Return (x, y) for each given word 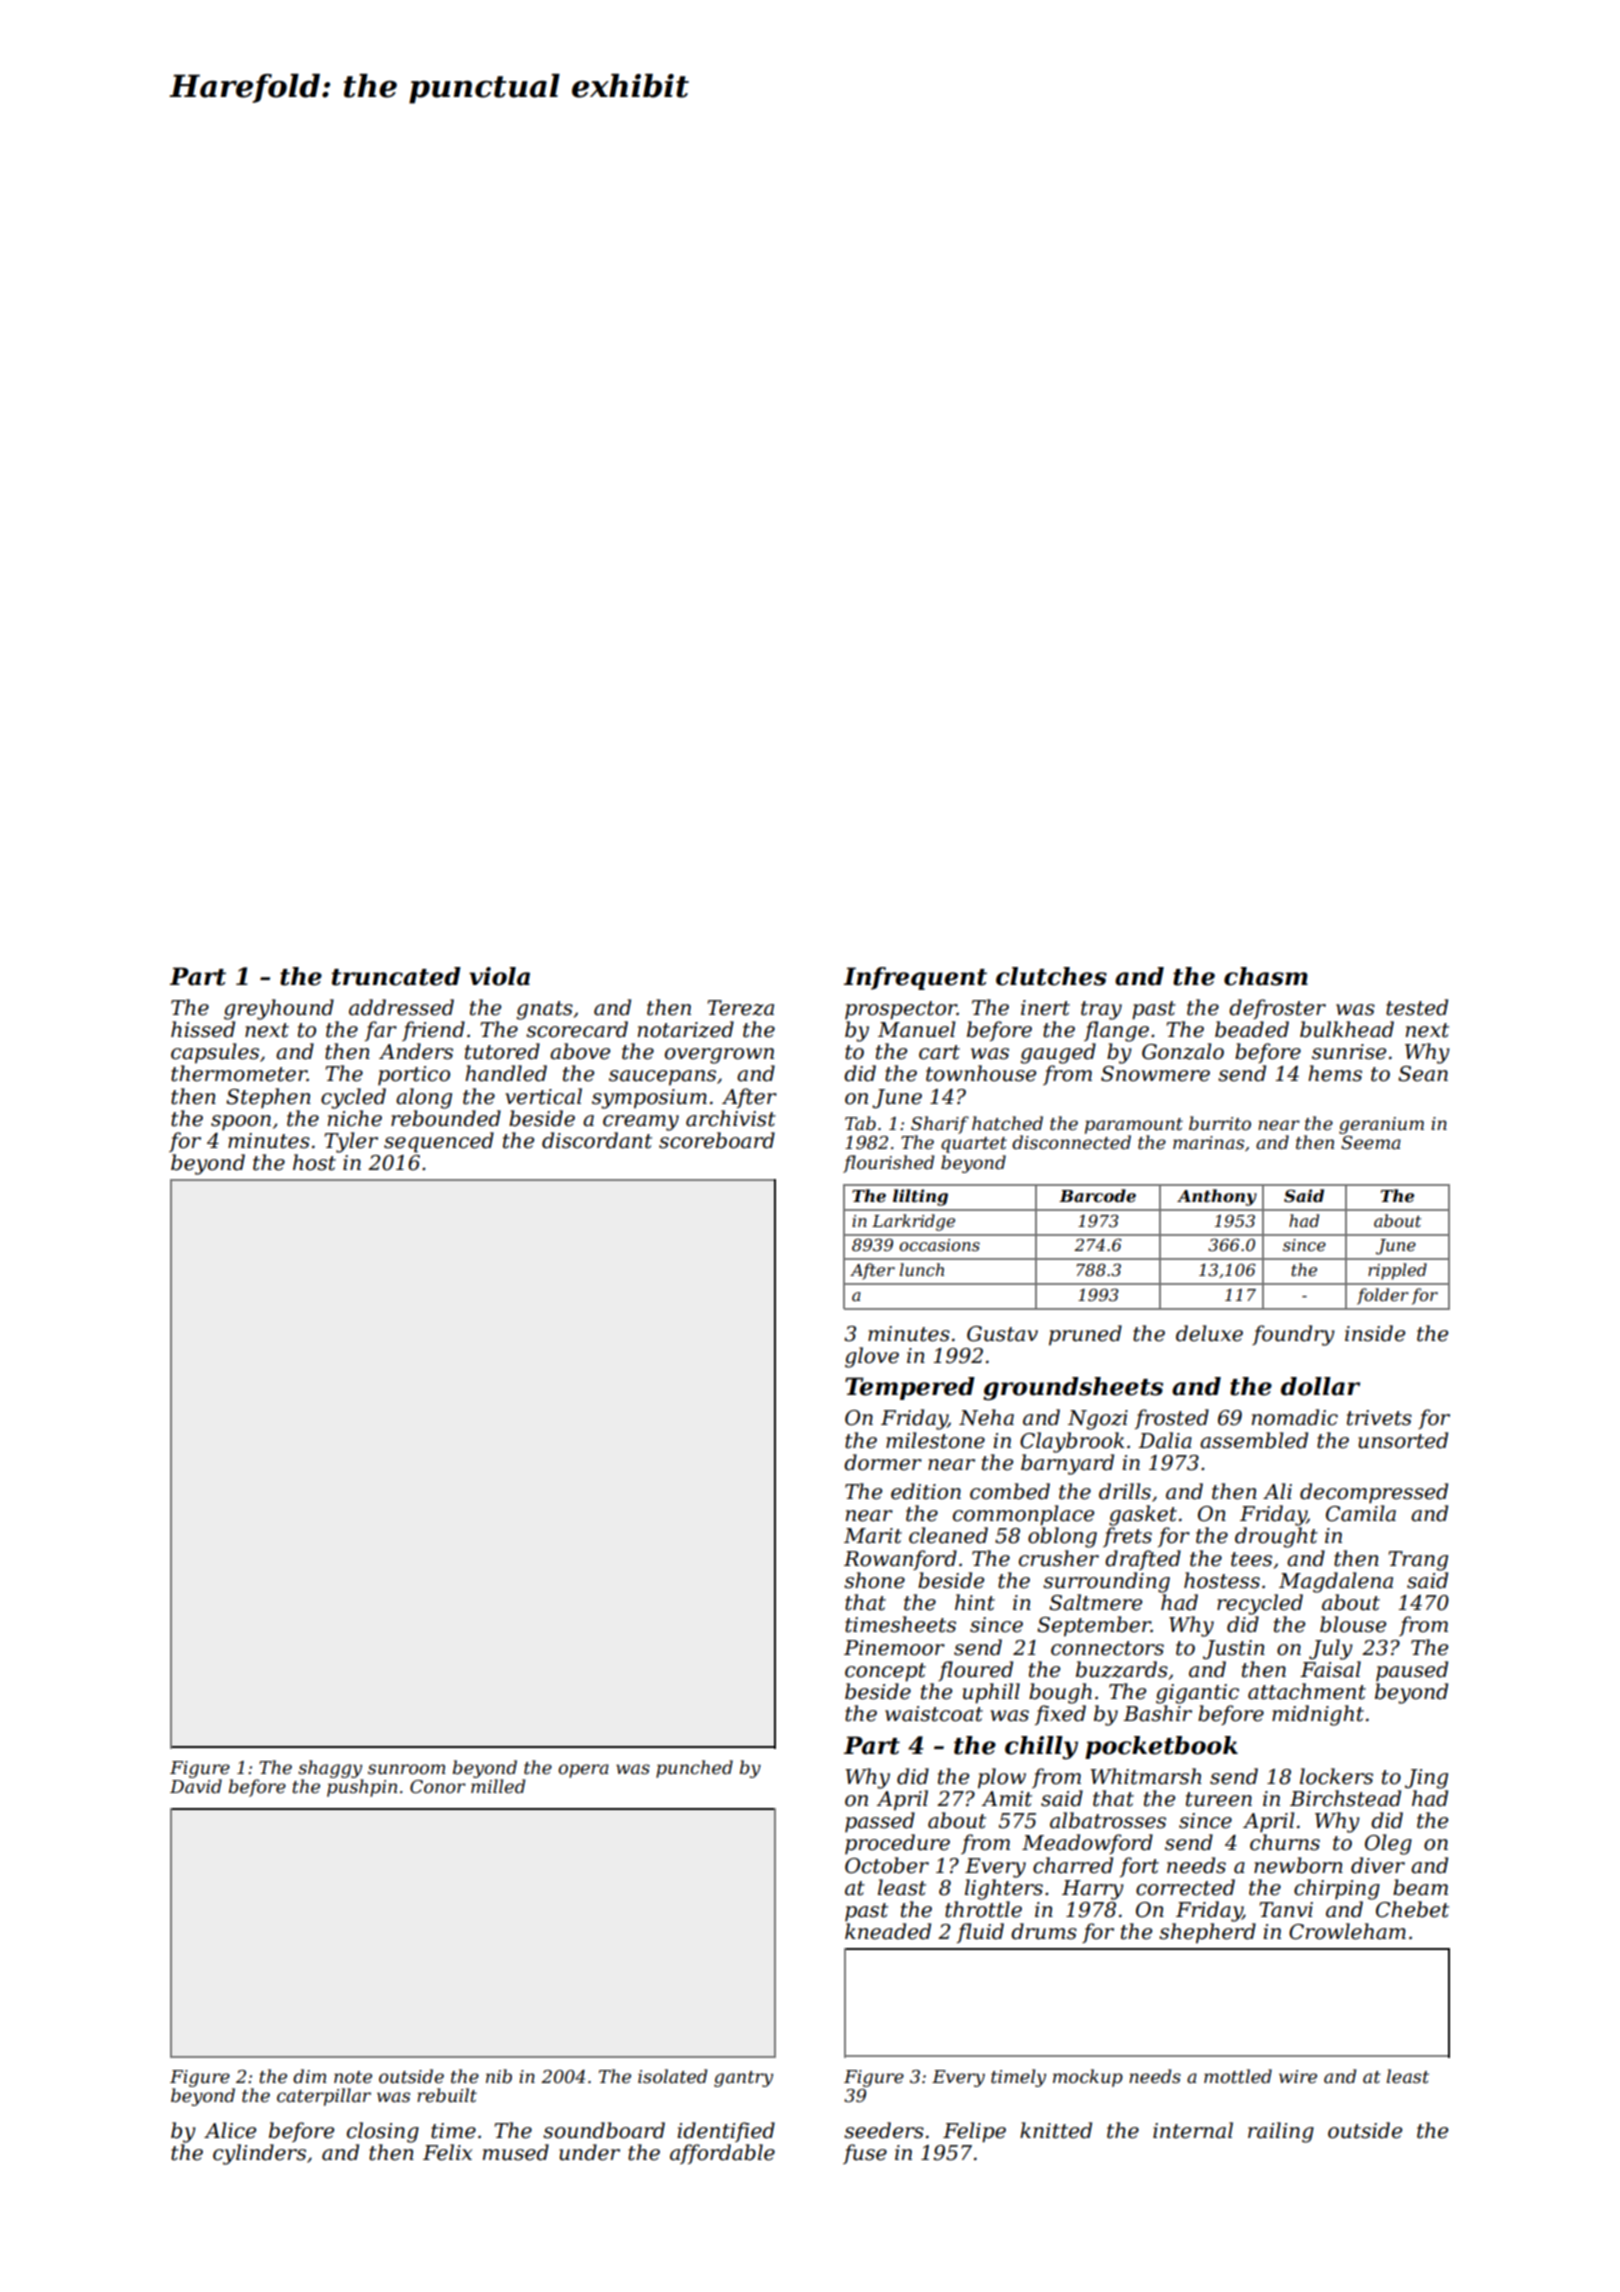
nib (499, 2076)
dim (310, 2076)
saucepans (662, 1078)
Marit (873, 1536)
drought (1276, 1537)
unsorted (1403, 1440)
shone (874, 1580)
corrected (1185, 1887)
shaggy (330, 1769)
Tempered (910, 1388)
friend (433, 1031)
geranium (1381, 1125)
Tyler (351, 1142)
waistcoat (934, 1714)
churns (1285, 1842)
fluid (980, 1933)
